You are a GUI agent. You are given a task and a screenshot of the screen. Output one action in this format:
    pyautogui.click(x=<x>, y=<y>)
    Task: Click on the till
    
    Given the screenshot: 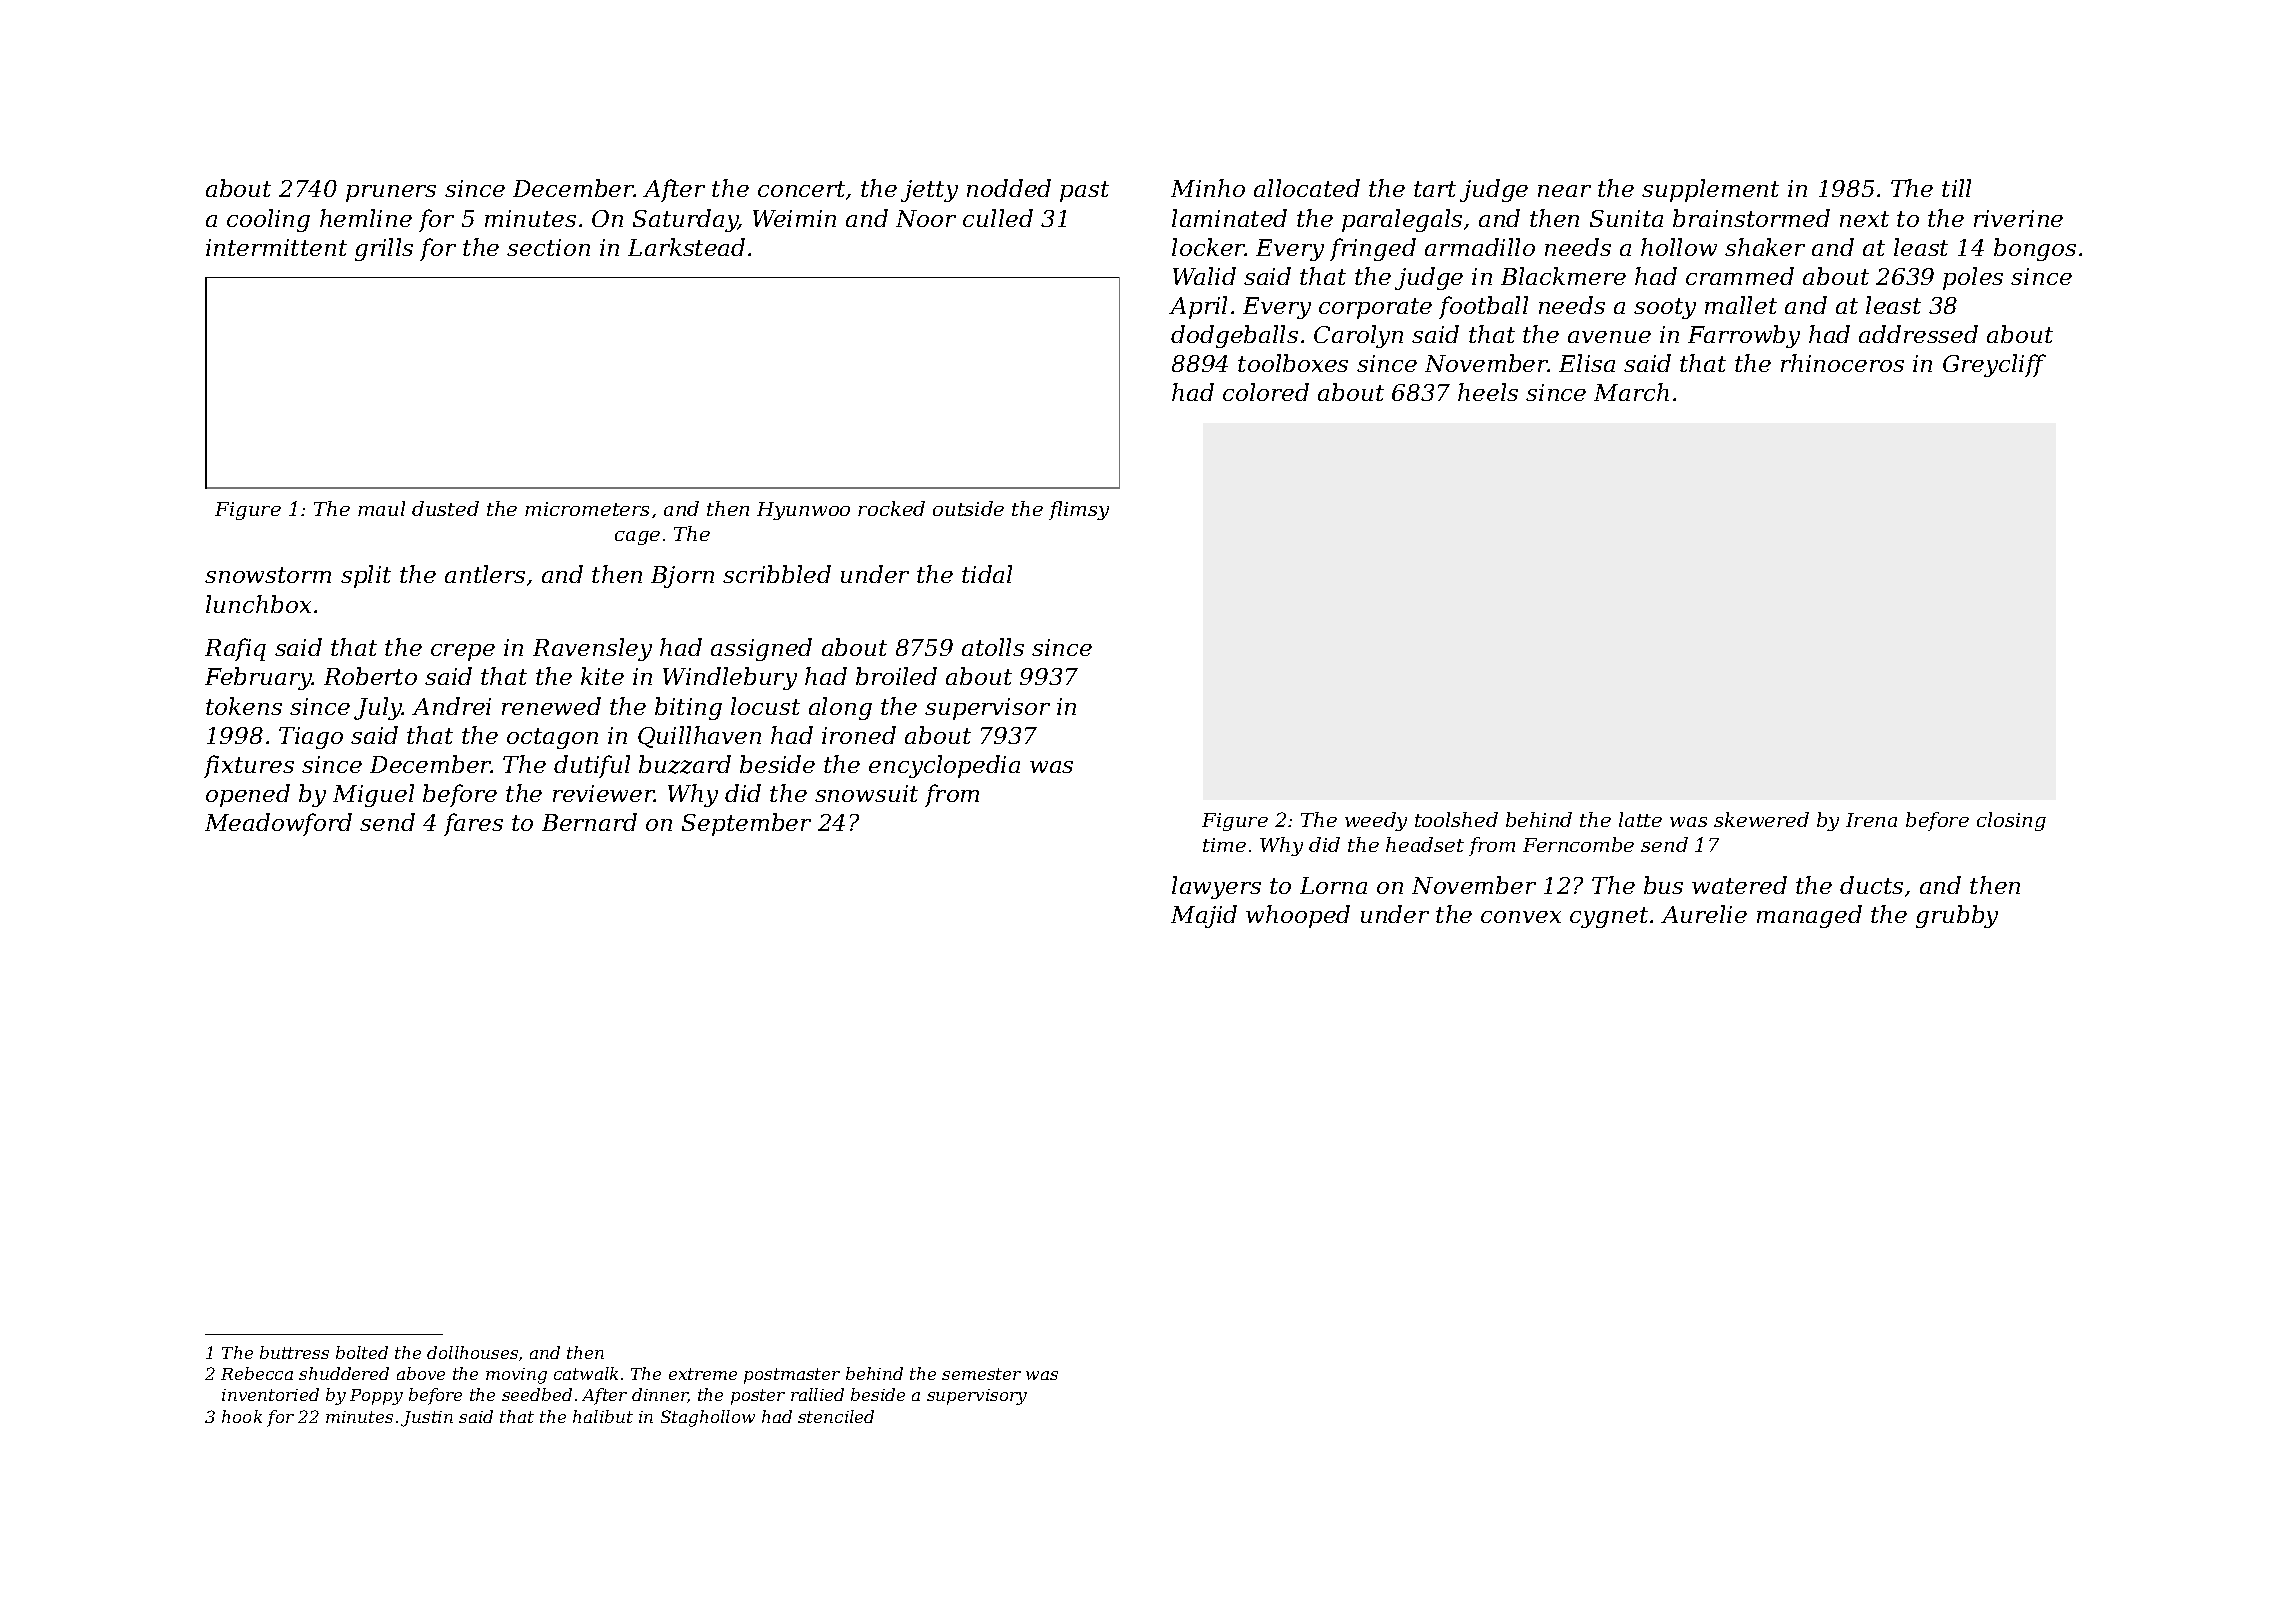 What is the action you would take?
    pyautogui.click(x=1956, y=188)
